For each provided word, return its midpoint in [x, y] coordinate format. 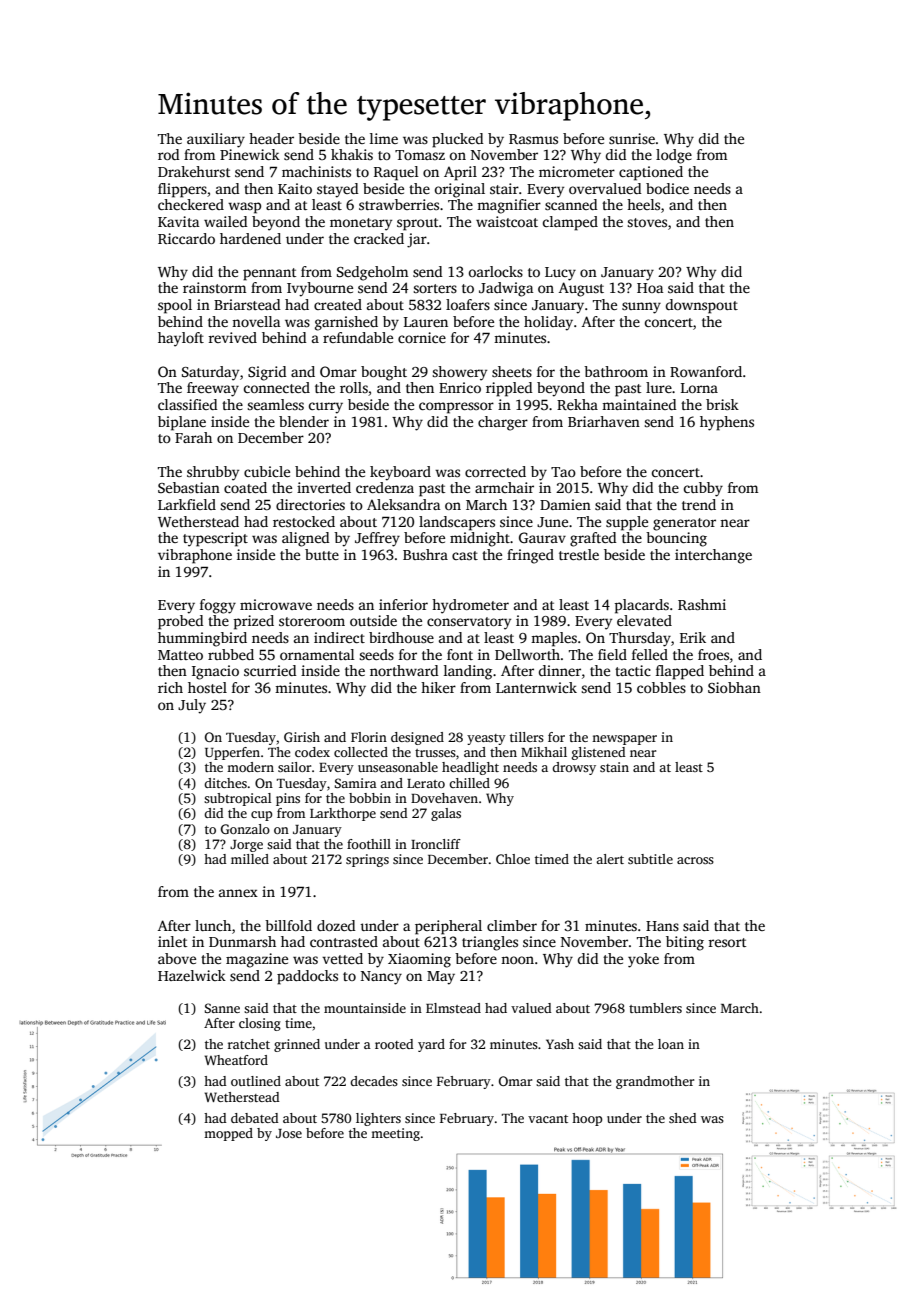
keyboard [400, 473]
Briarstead [247, 304]
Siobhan [734, 687]
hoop [587, 1119]
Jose [289, 1133]
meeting [395, 1134]
